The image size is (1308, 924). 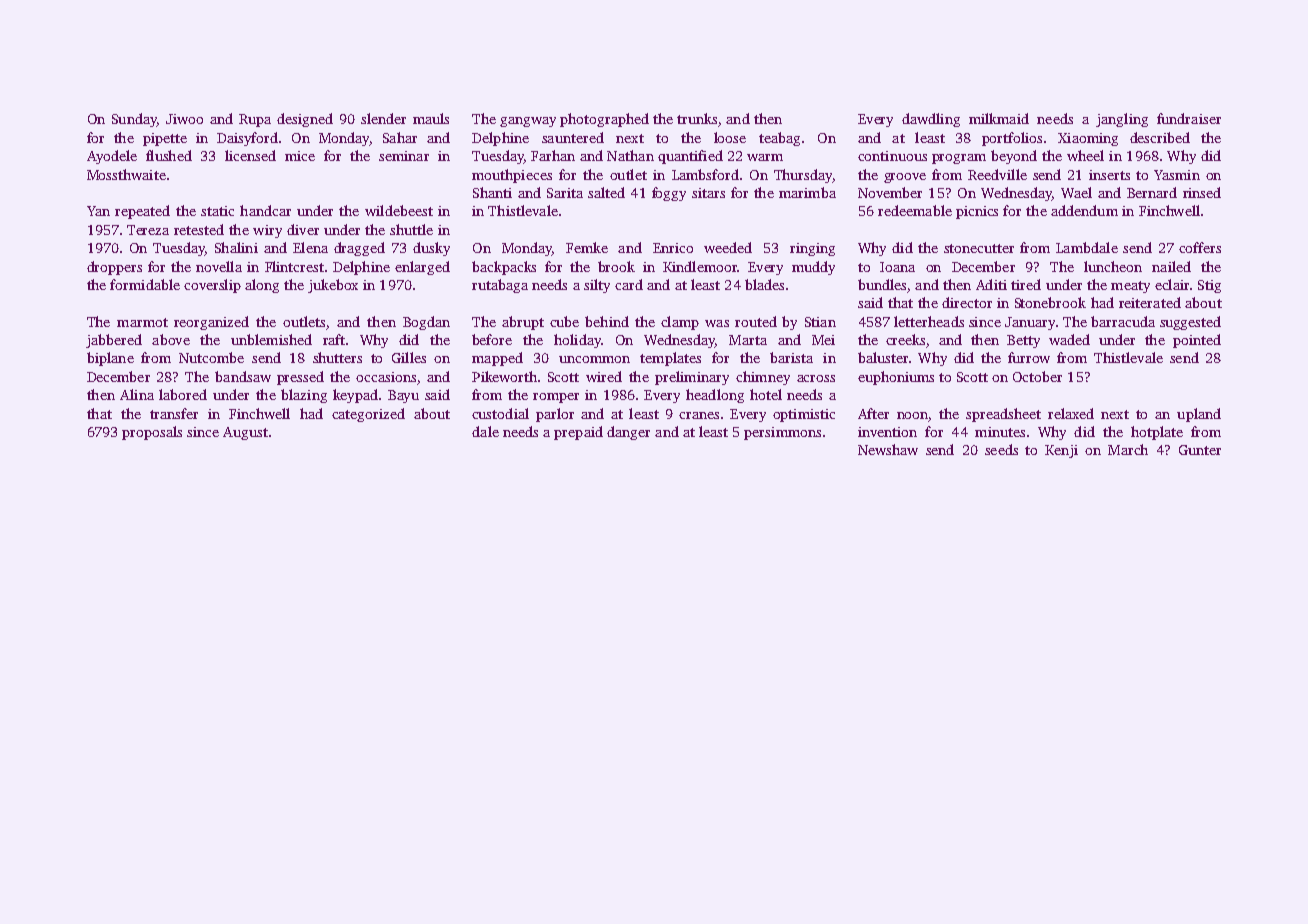 I want to click on relaxed, so click(x=1071, y=413).
